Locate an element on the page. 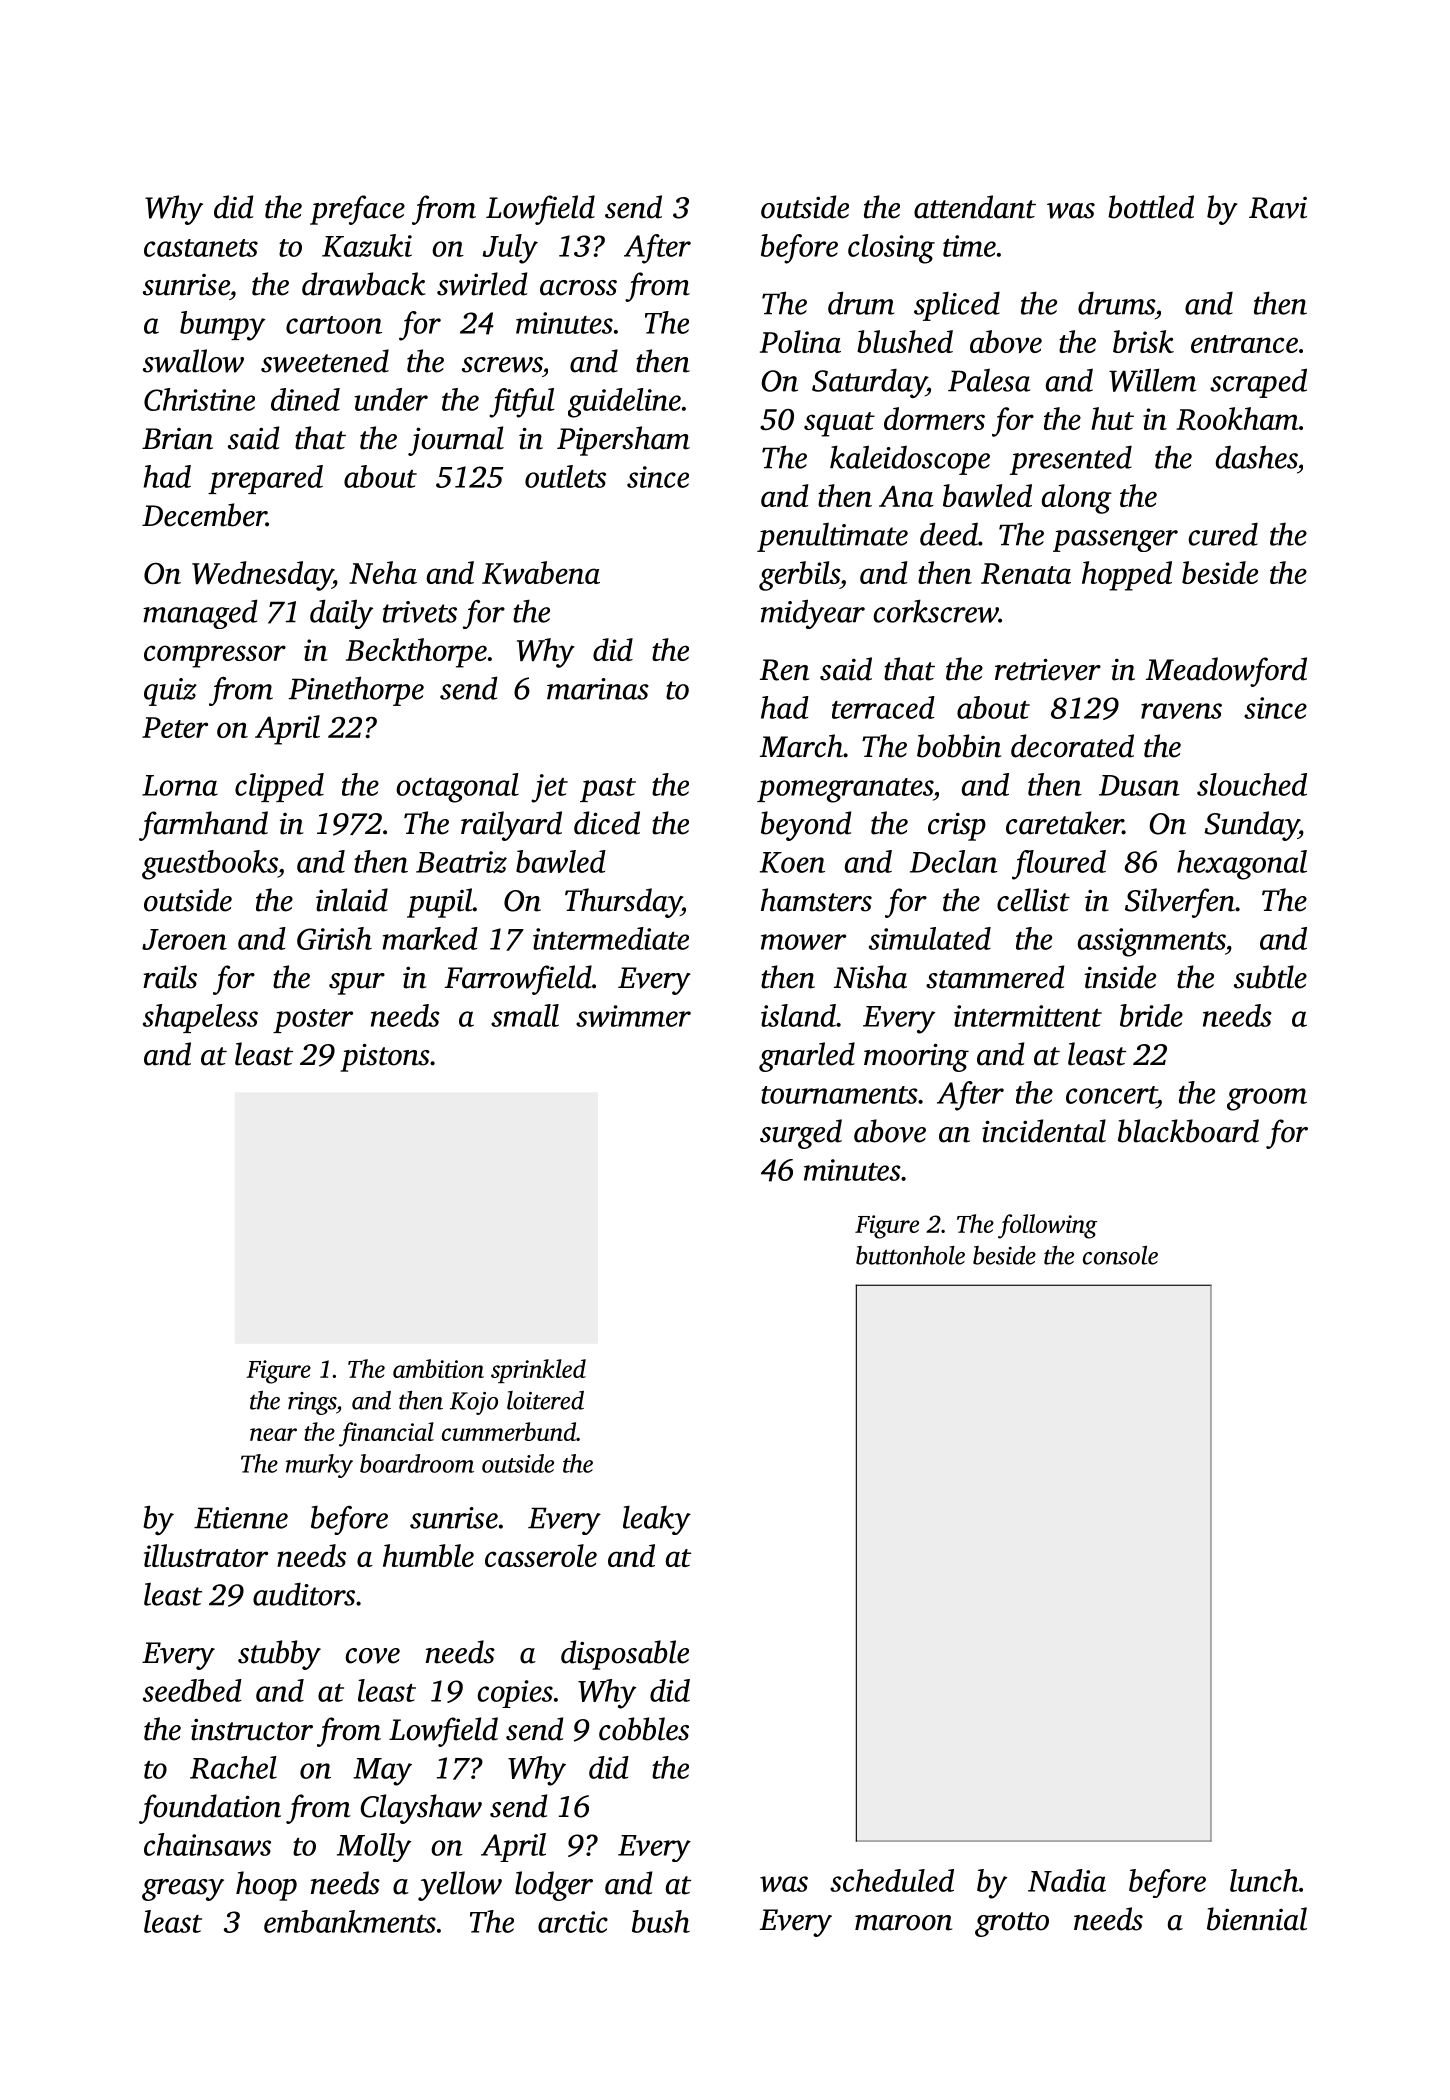 The width and height of the image is (1450, 2100). buttonhole is located at coordinates (910, 1255).
